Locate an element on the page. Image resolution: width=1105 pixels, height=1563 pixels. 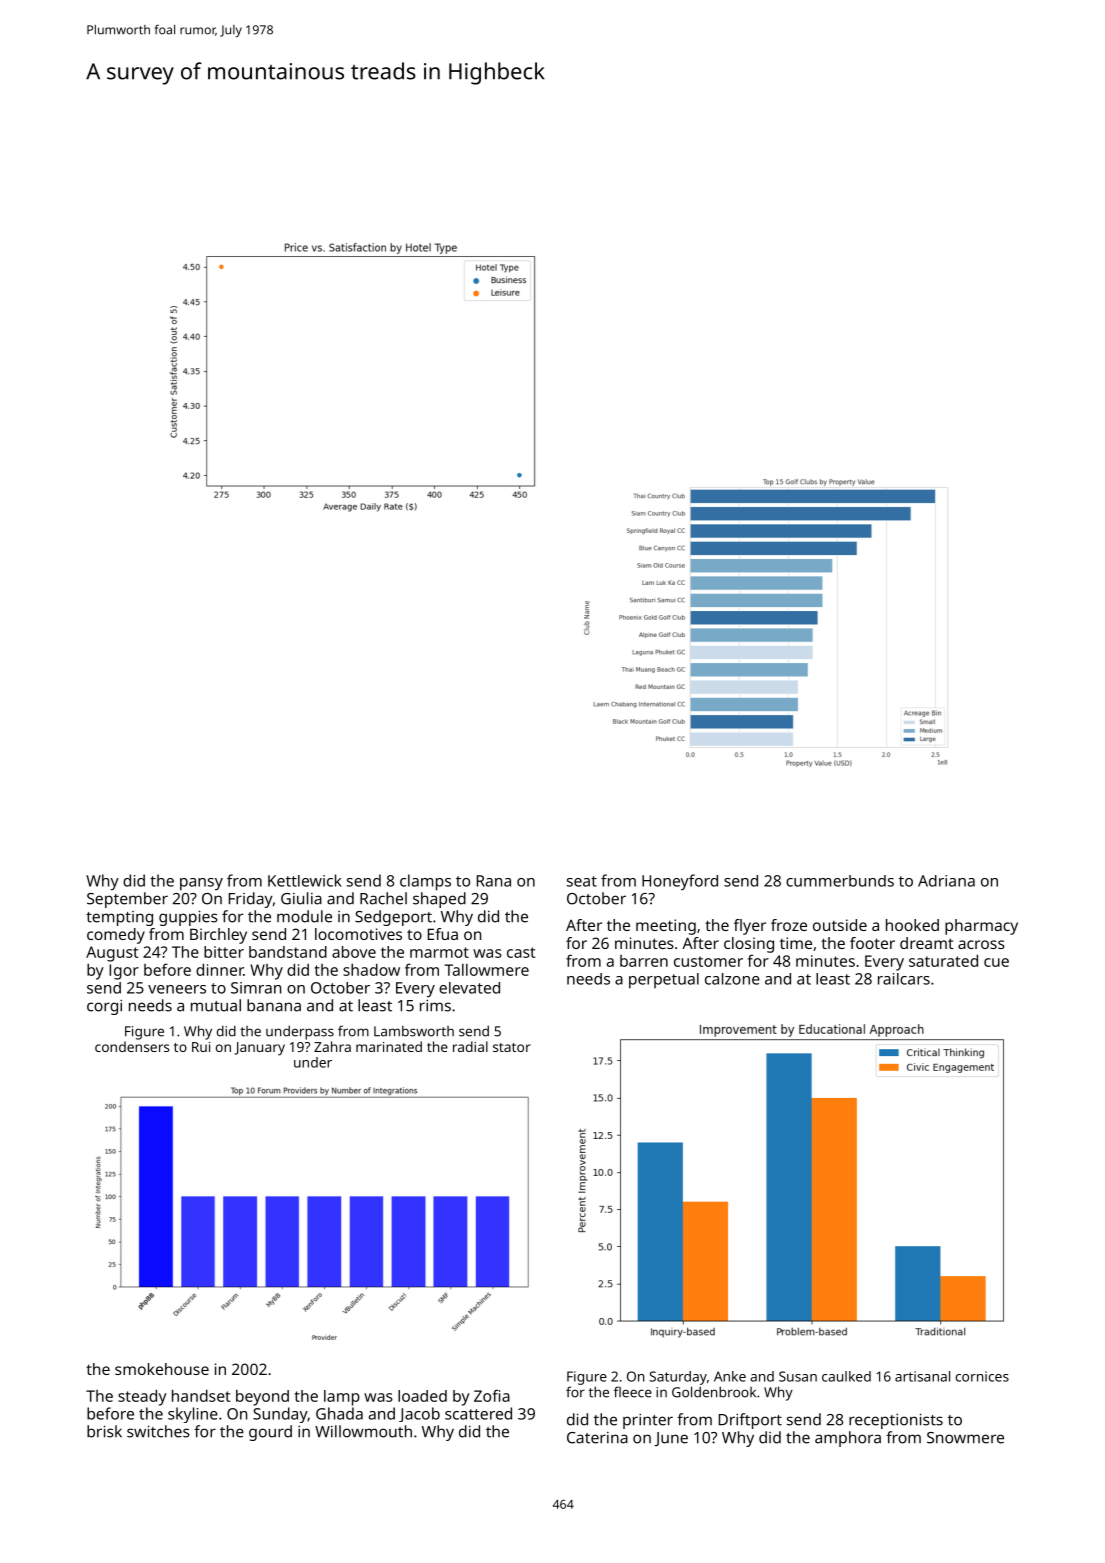
Willowmouth is located at coordinates (363, 1431).
